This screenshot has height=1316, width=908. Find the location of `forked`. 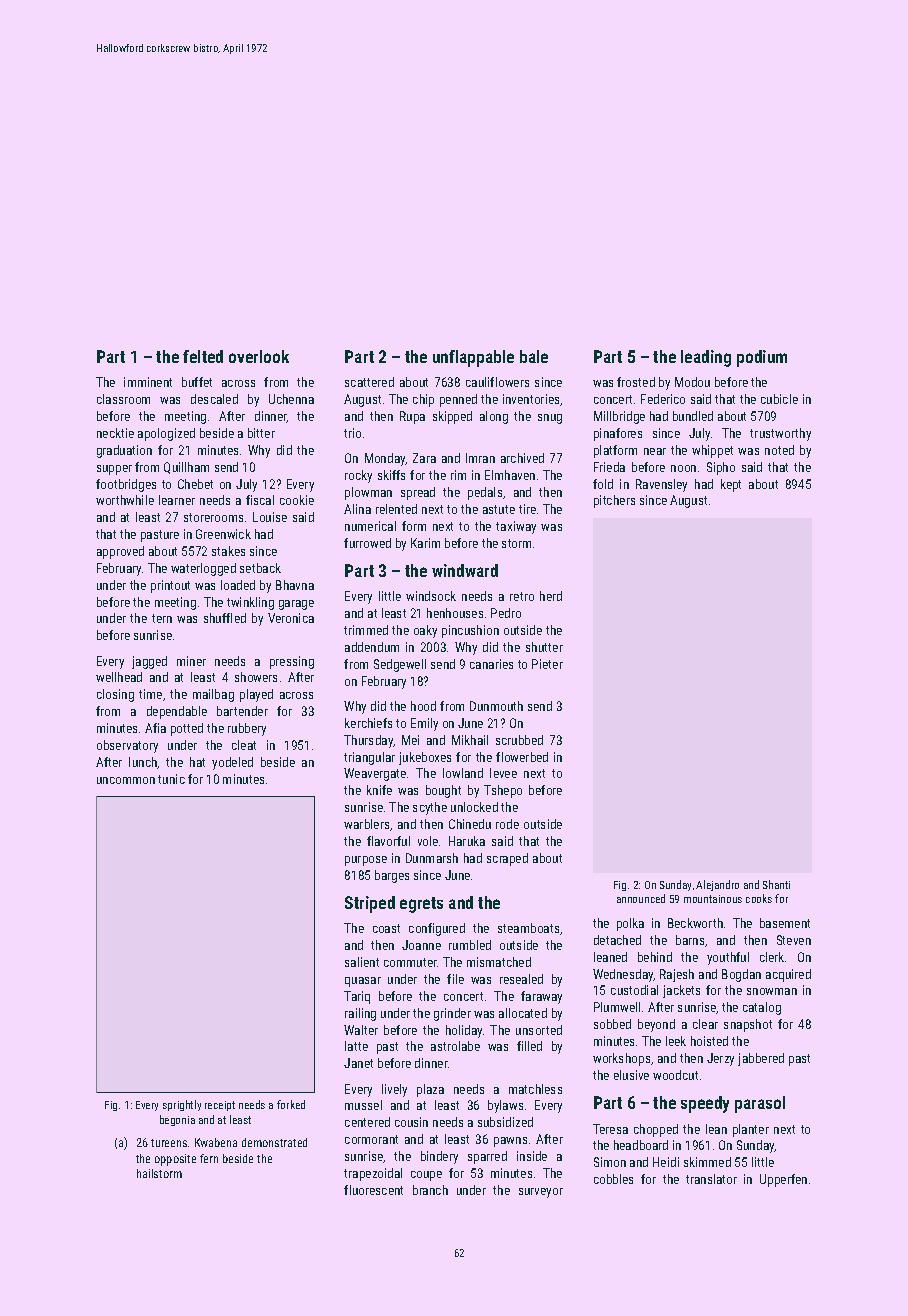

forked is located at coordinates (291, 1104).
